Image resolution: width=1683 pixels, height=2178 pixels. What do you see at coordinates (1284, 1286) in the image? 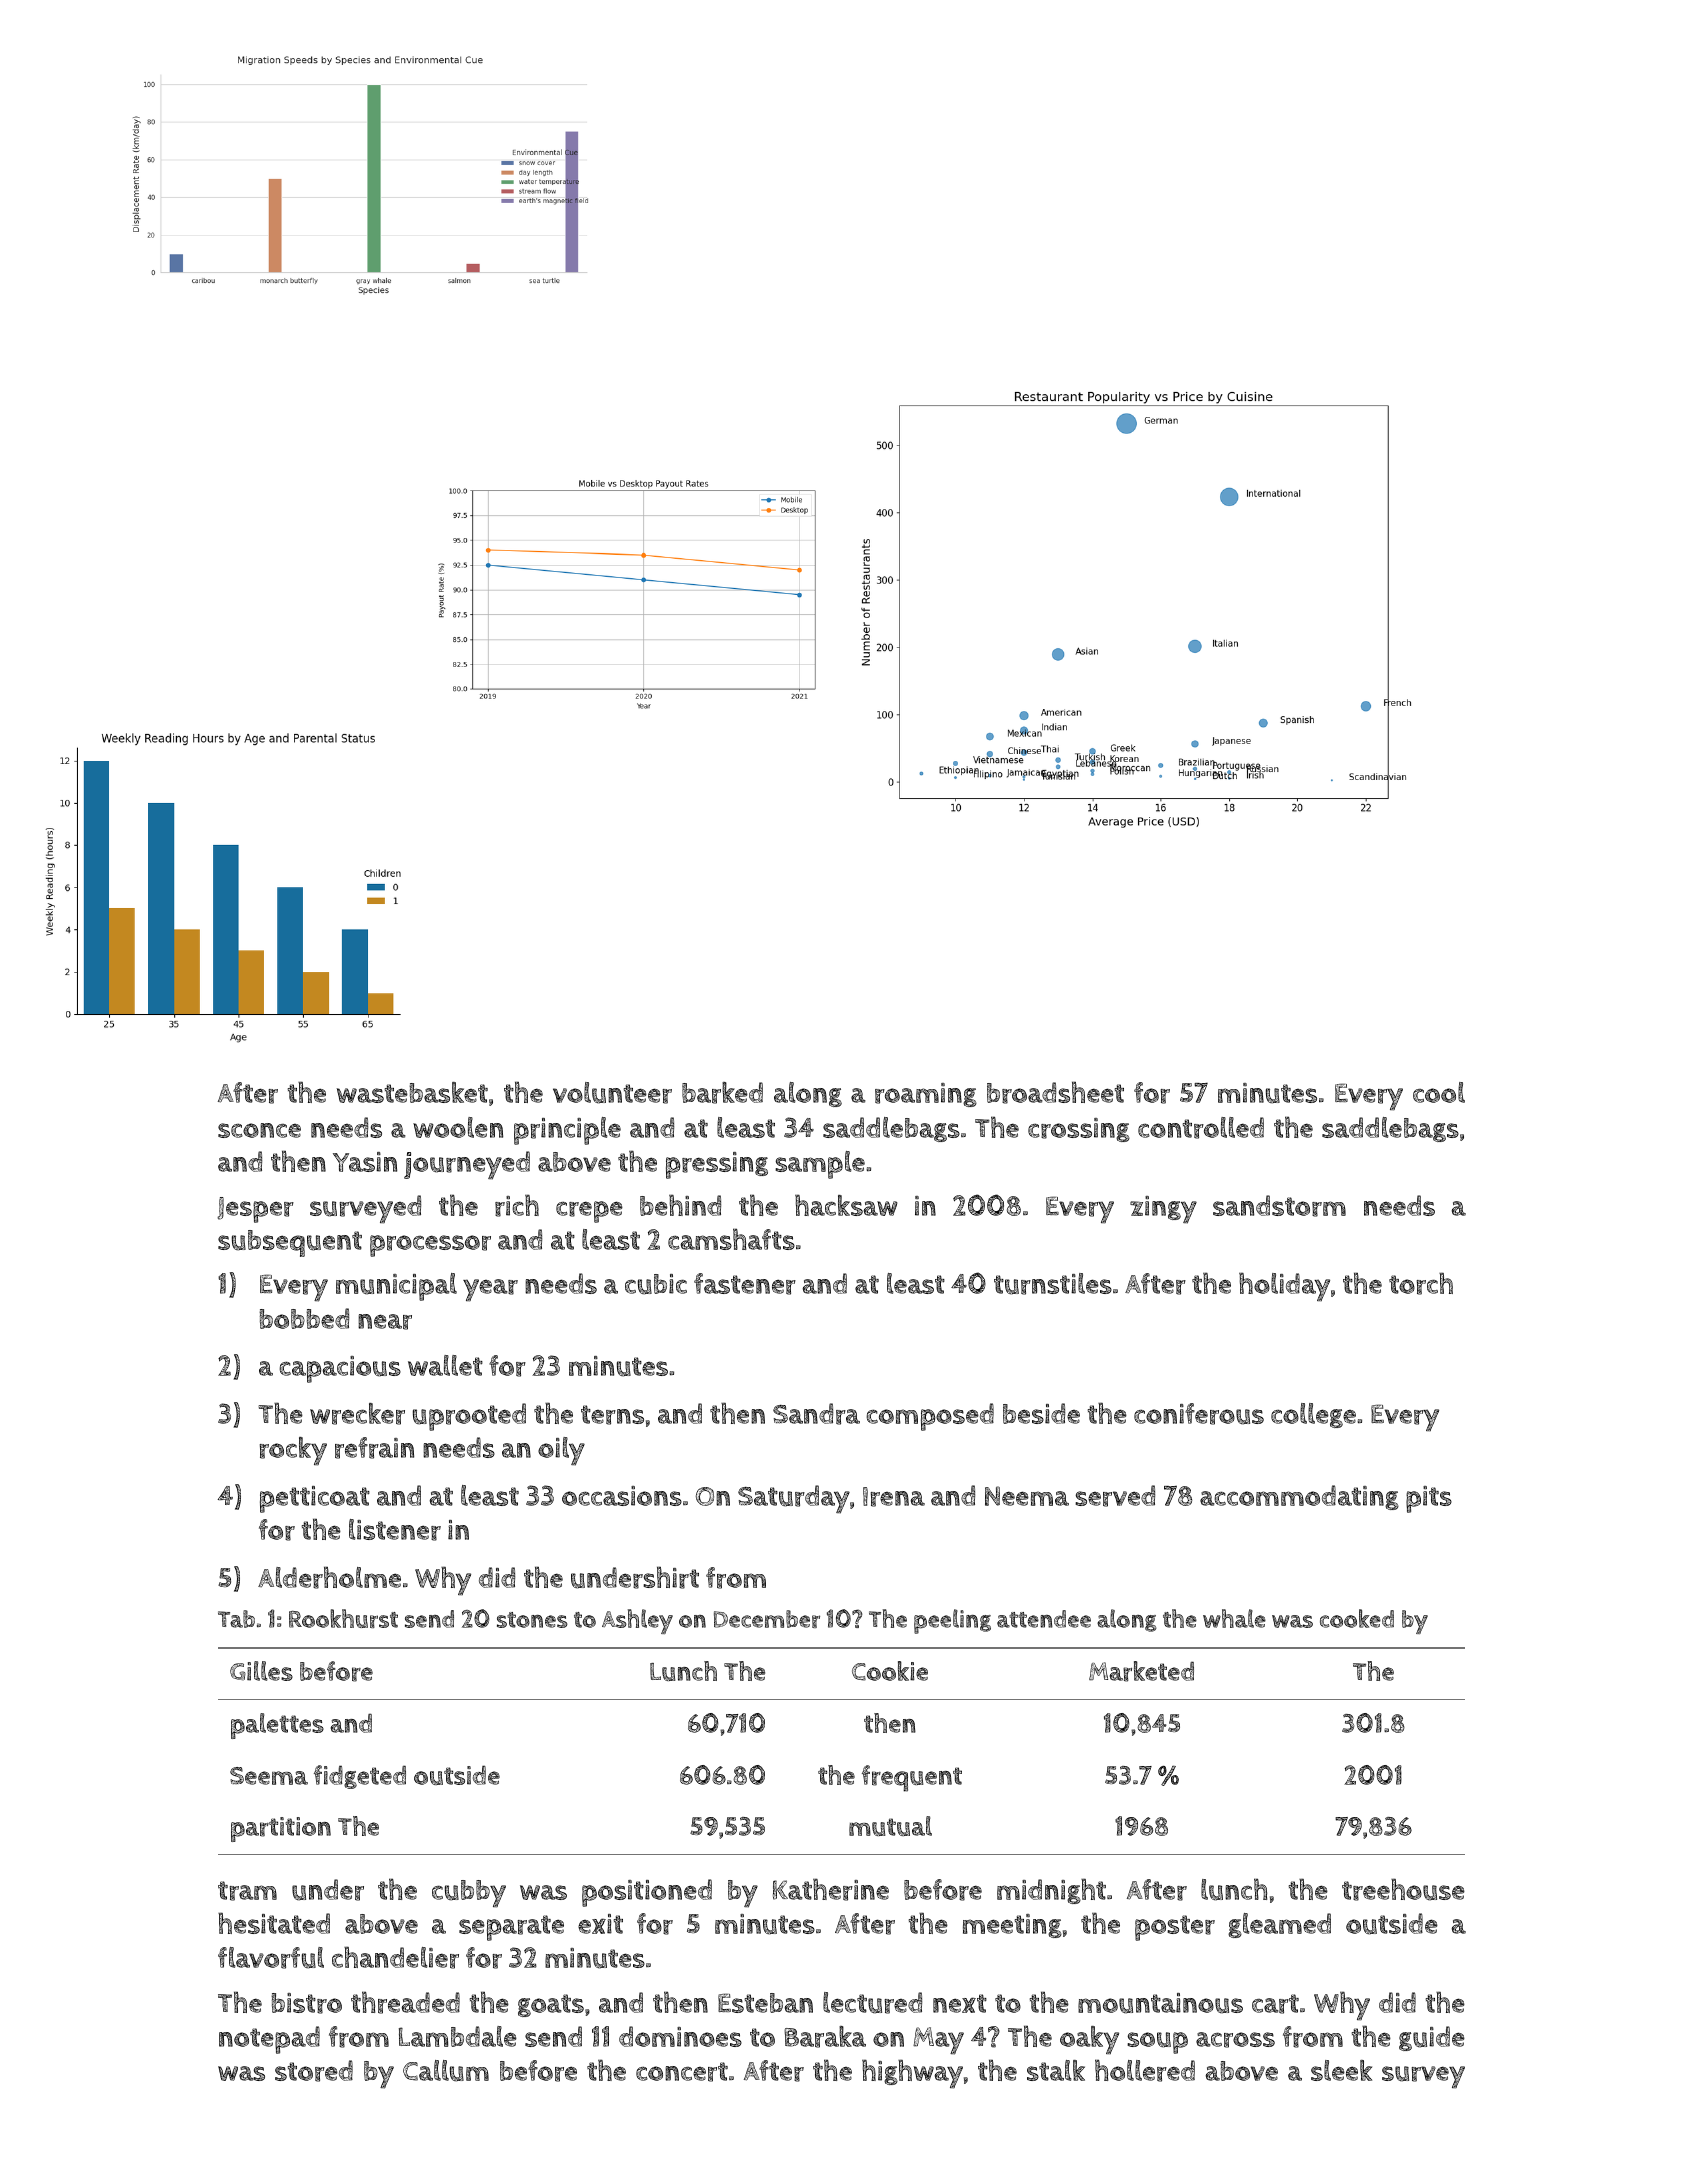
I see `holiday` at bounding box center [1284, 1286].
